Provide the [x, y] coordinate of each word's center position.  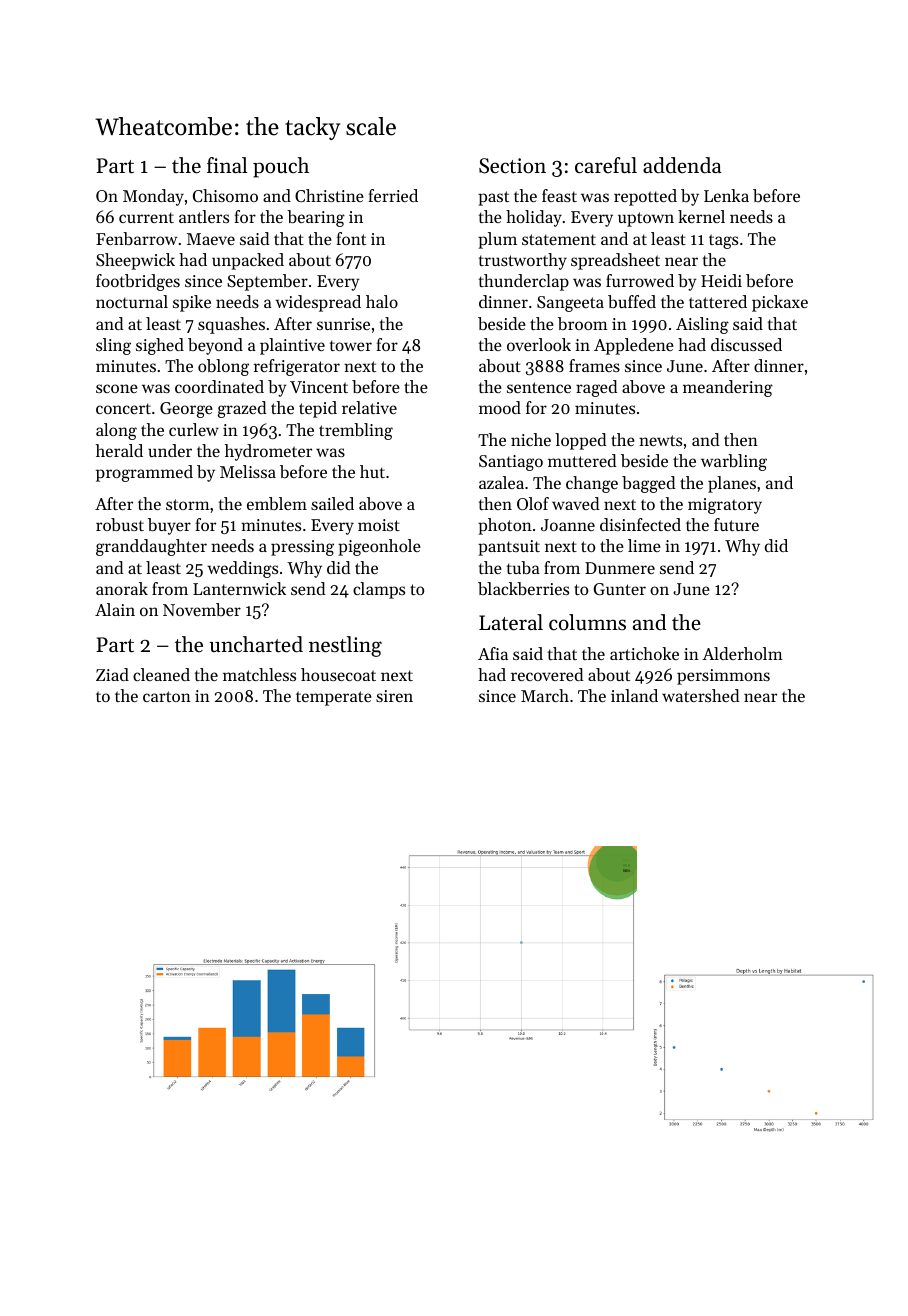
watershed [701, 695]
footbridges [138, 282]
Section [512, 166]
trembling [356, 431]
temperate [334, 698]
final [227, 165]
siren [394, 696]
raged [597, 388]
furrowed [640, 280]
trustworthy [523, 261]
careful [606, 165]
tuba [523, 567]
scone [117, 388]
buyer [169, 526]
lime [644, 545]
